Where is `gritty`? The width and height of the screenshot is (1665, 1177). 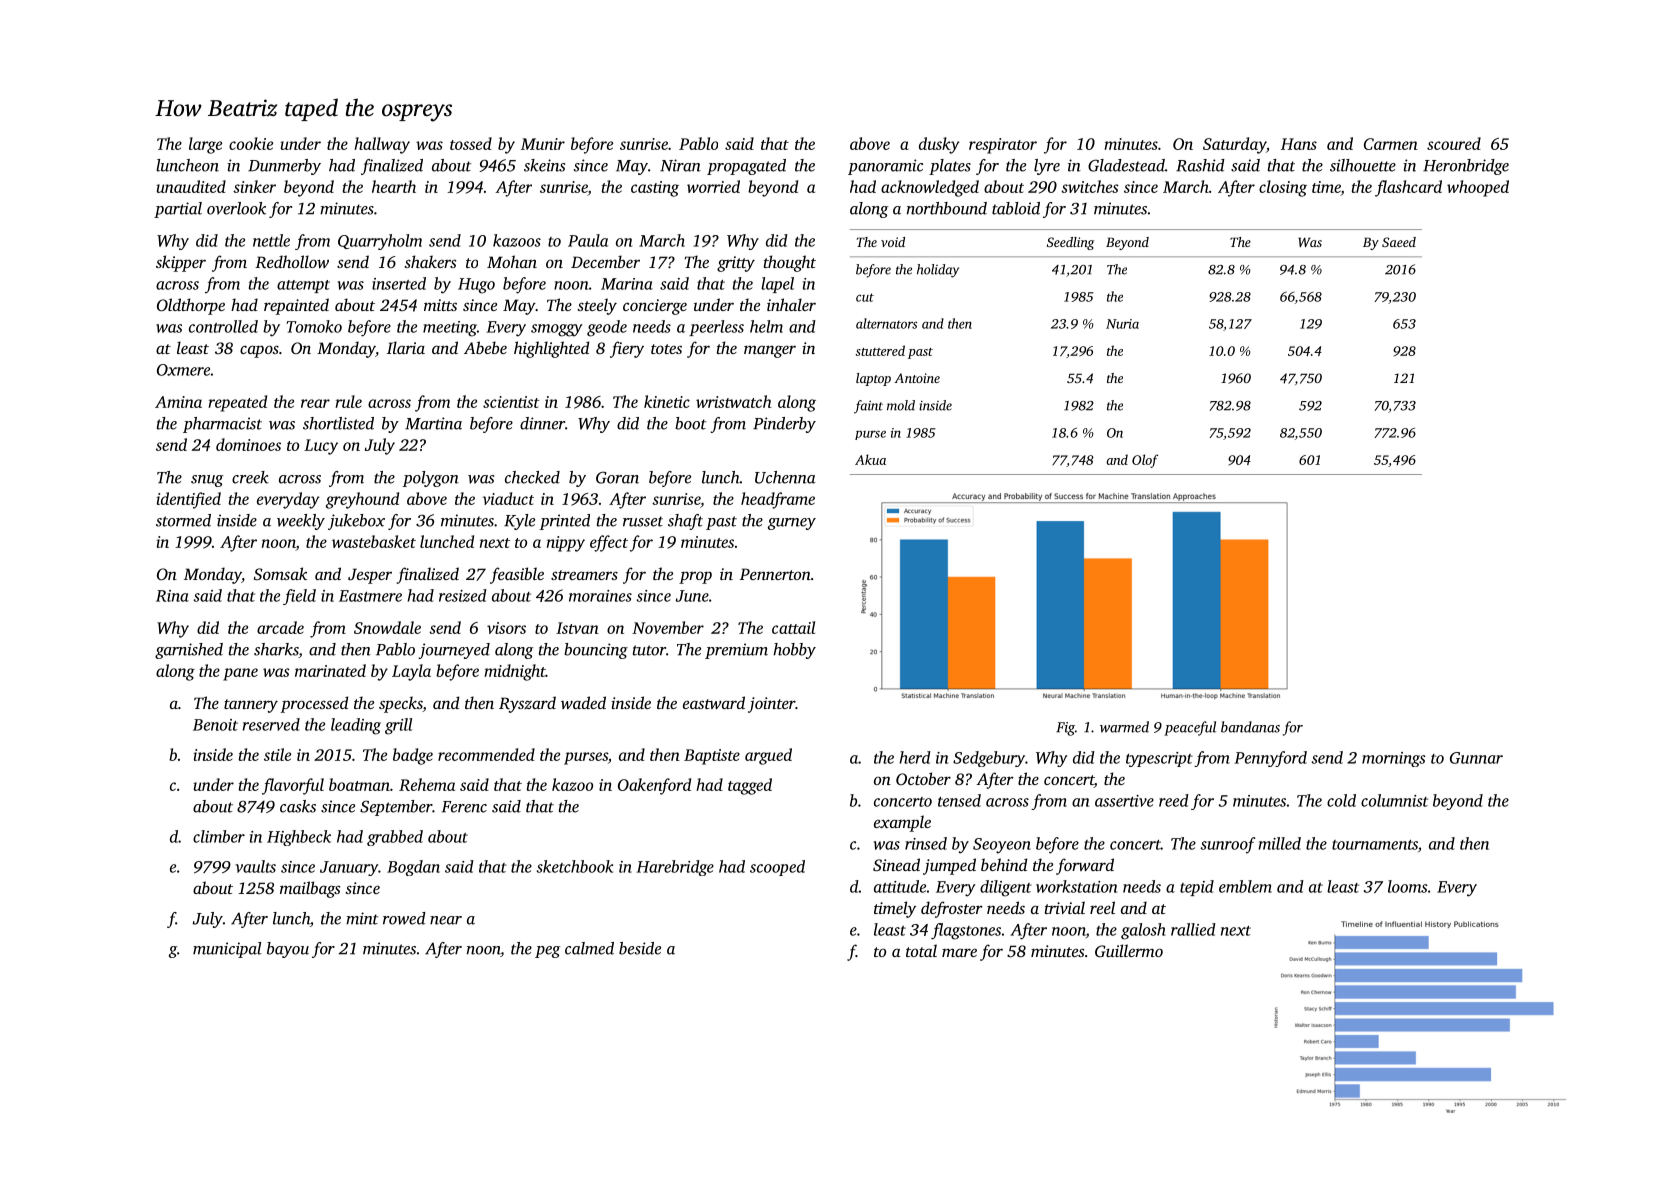 gritty is located at coordinates (736, 264).
